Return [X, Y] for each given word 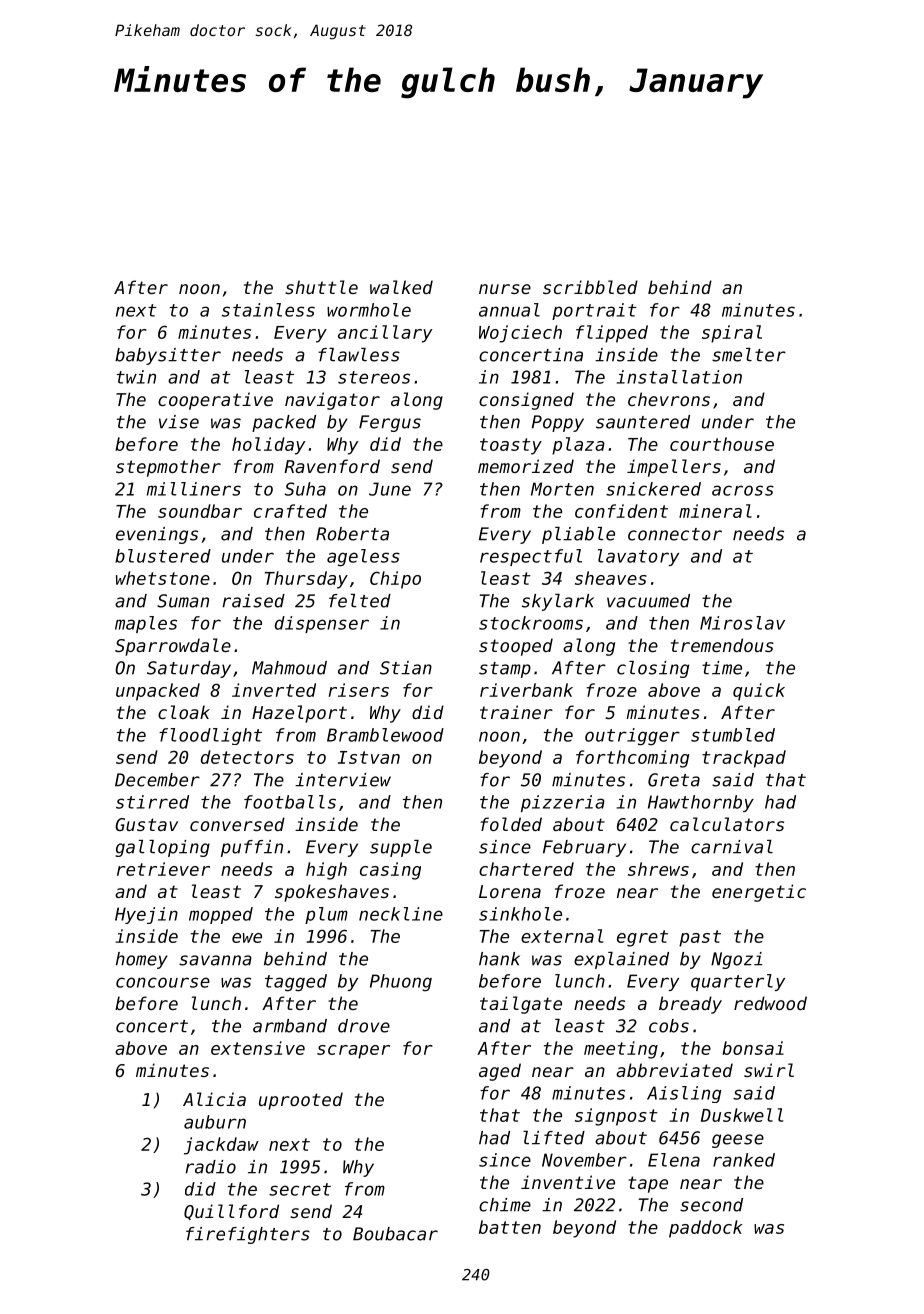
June [390, 489]
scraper [353, 1052]
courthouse [722, 444]
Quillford [231, 1212]
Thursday [306, 580]
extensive [258, 1048]
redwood [770, 1003]
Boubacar [395, 1234]
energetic [759, 893]
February [584, 848]
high [326, 871]
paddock [706, 1229]
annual [509, 310]
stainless [268, 310]
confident [621, 511]
